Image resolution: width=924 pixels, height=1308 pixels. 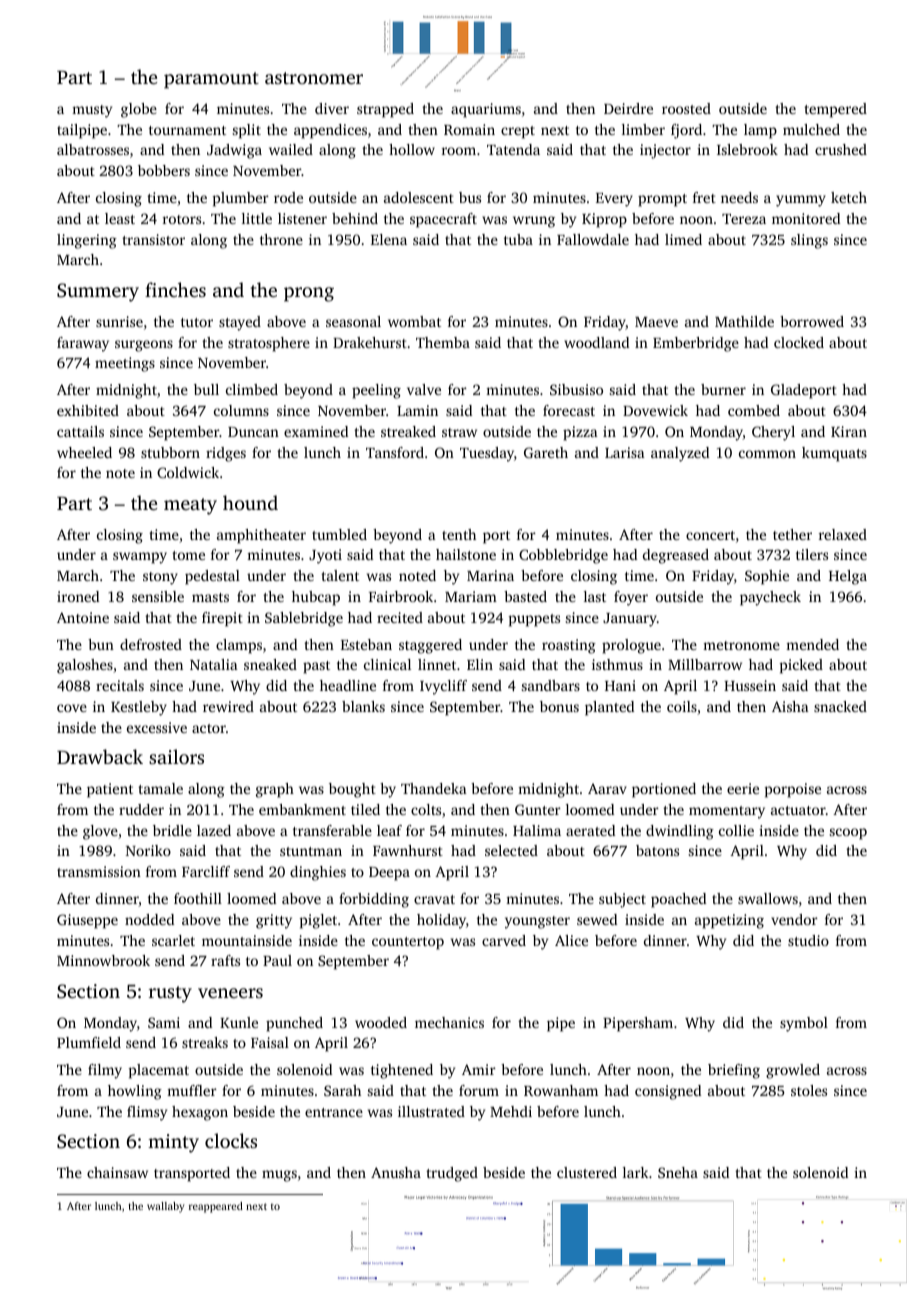 I want to click on roosted, so click(x=686, y=108).
